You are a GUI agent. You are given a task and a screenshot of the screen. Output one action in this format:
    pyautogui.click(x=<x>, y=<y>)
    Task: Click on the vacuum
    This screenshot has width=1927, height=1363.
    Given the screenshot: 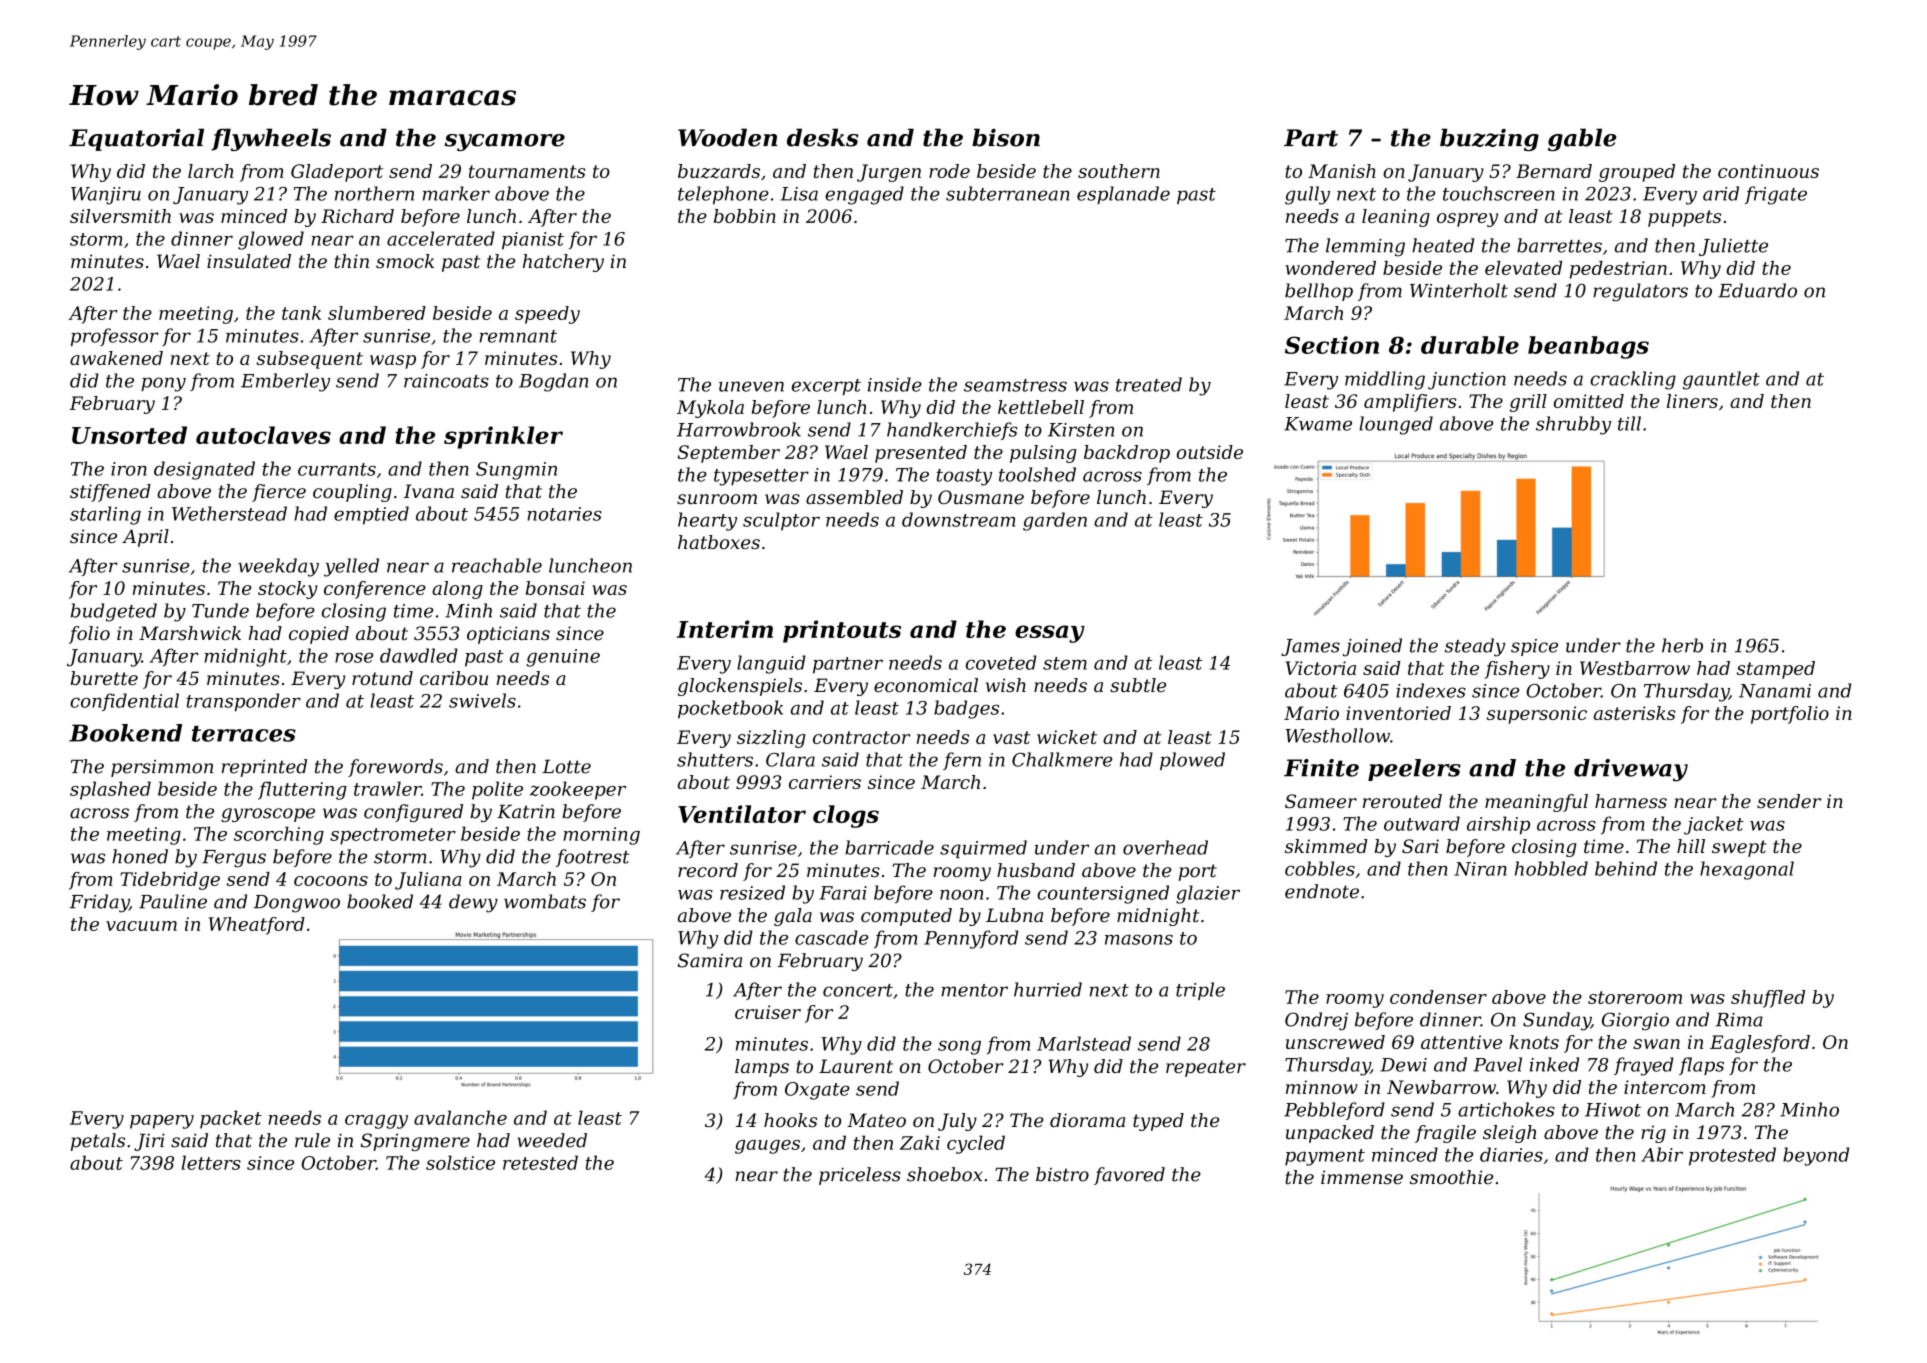 What is the action you would take?
    pyautogui.click(x=141, y=926)
